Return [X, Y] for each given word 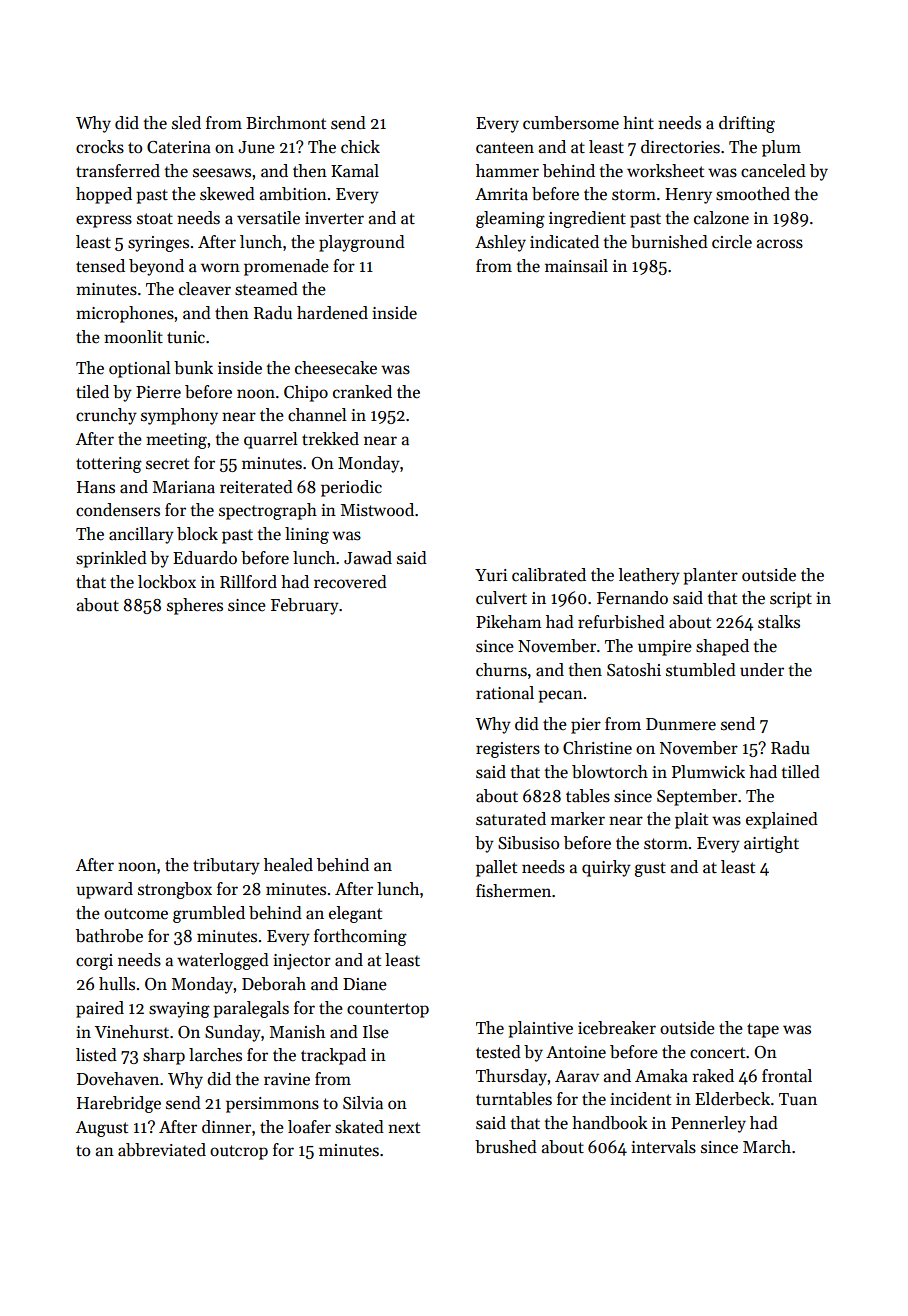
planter [710, 576]
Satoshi [634, 670]
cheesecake [336, 368]
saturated [511, 819]
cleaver [205, 289]
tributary [226, 866]
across [780, 244]
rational [505, 693]
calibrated [549, 575]
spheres [195, 606]
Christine [597, 748]
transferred [118, 171]
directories [680, 147]
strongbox [175, 890]
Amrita [501, 194]
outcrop [239, 1152]
